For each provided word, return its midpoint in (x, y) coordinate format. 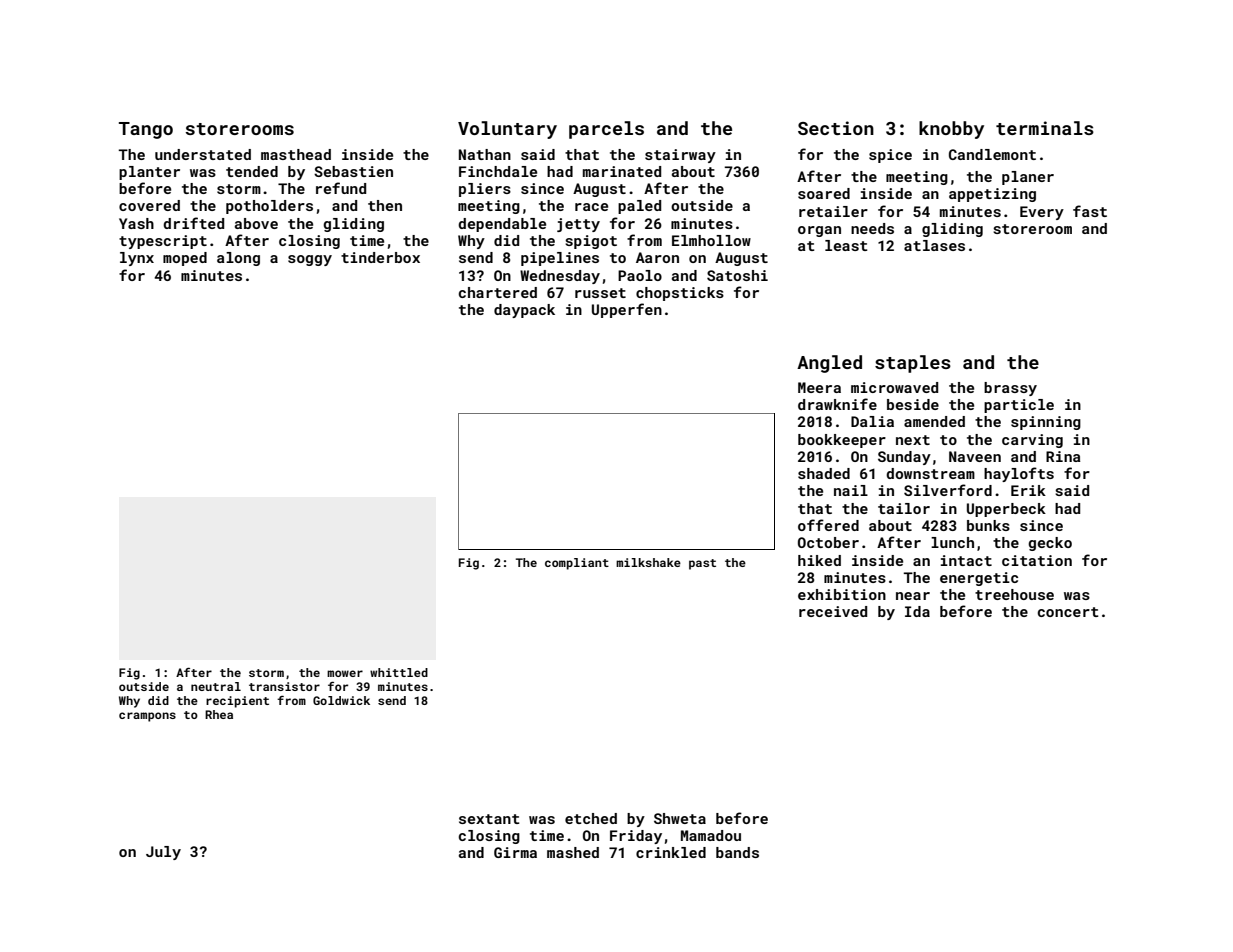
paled (639, 207)
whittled (399, 672)
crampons (147, 717)
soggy (310, 260)
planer (1028, 178)
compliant (577, 564)
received (833, 611)
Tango (146, 130)
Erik (1028, 490)
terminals (1045, 128)
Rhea (219, 714)
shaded (824, 473)
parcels (606, 130)
